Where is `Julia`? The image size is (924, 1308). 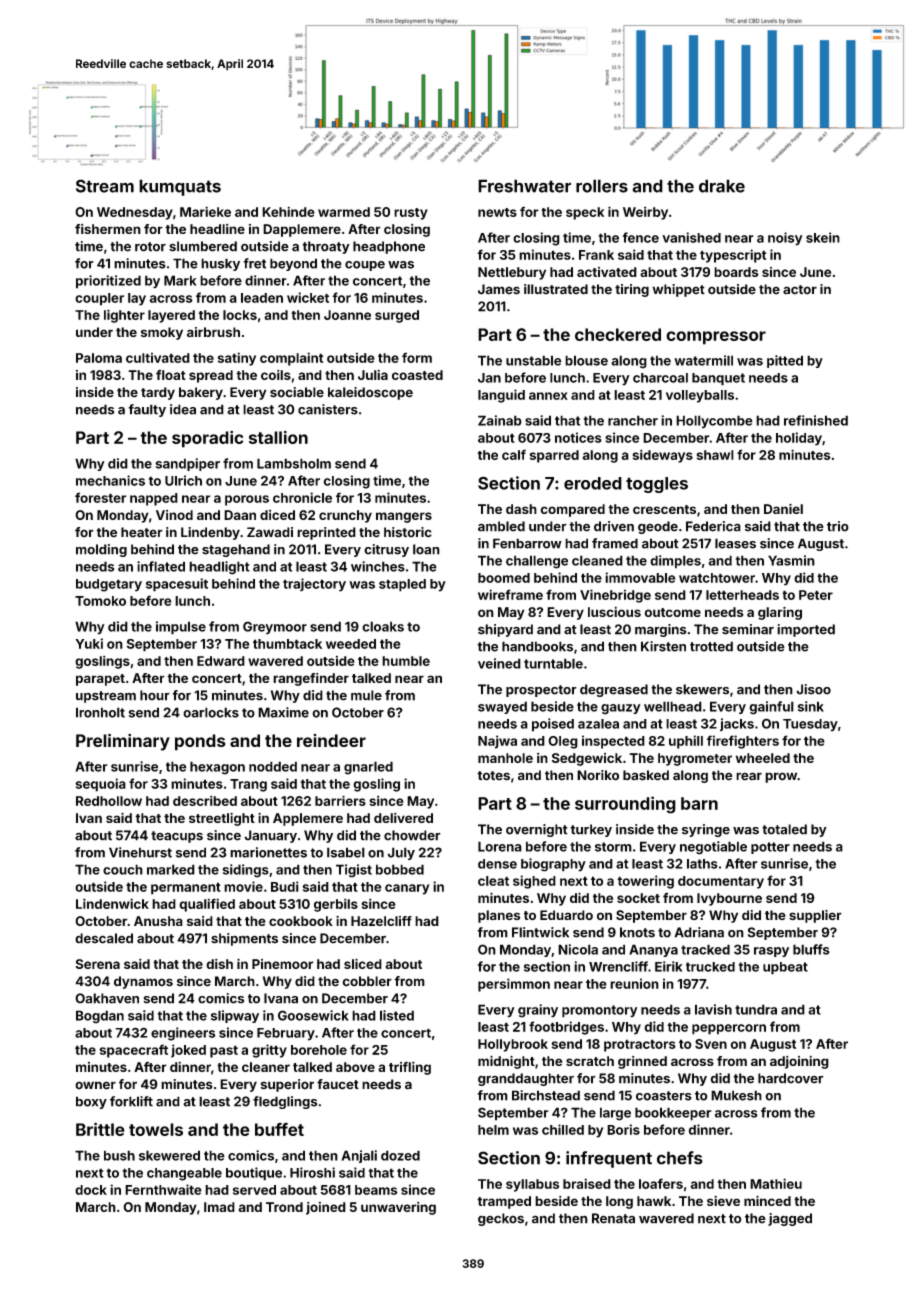 Julia is located at coordinates (373, 375).
